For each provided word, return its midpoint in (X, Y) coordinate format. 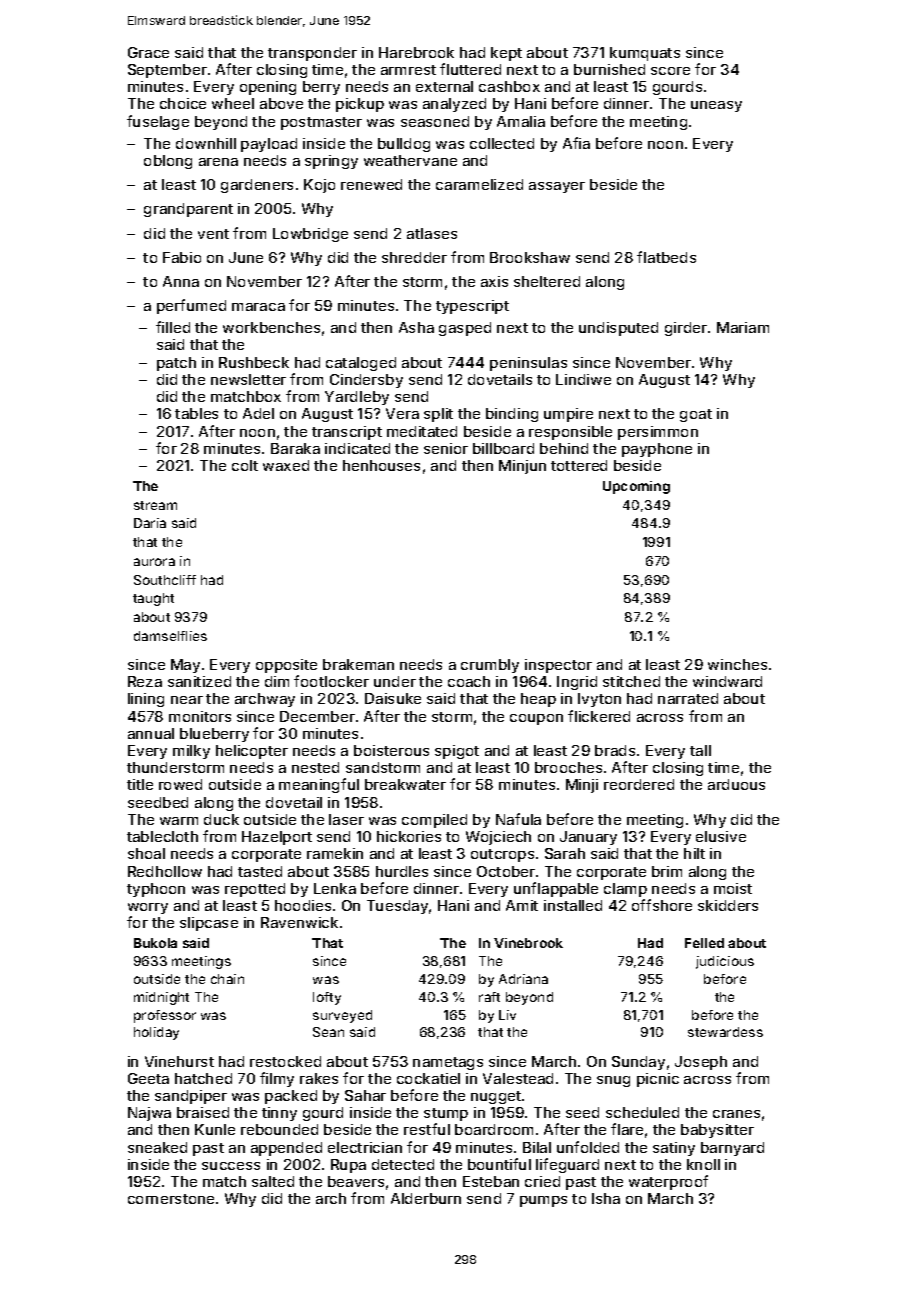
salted (273, 1181)
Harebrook (416, 52)
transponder (312, 54)
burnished (609, 69)
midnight (161, 998)
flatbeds (666, 257)
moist (733, 888)
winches (737, 664)
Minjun (522, 467)
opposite (286, 666)
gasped (465, 329)
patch (176, 364)
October (506, 871)
